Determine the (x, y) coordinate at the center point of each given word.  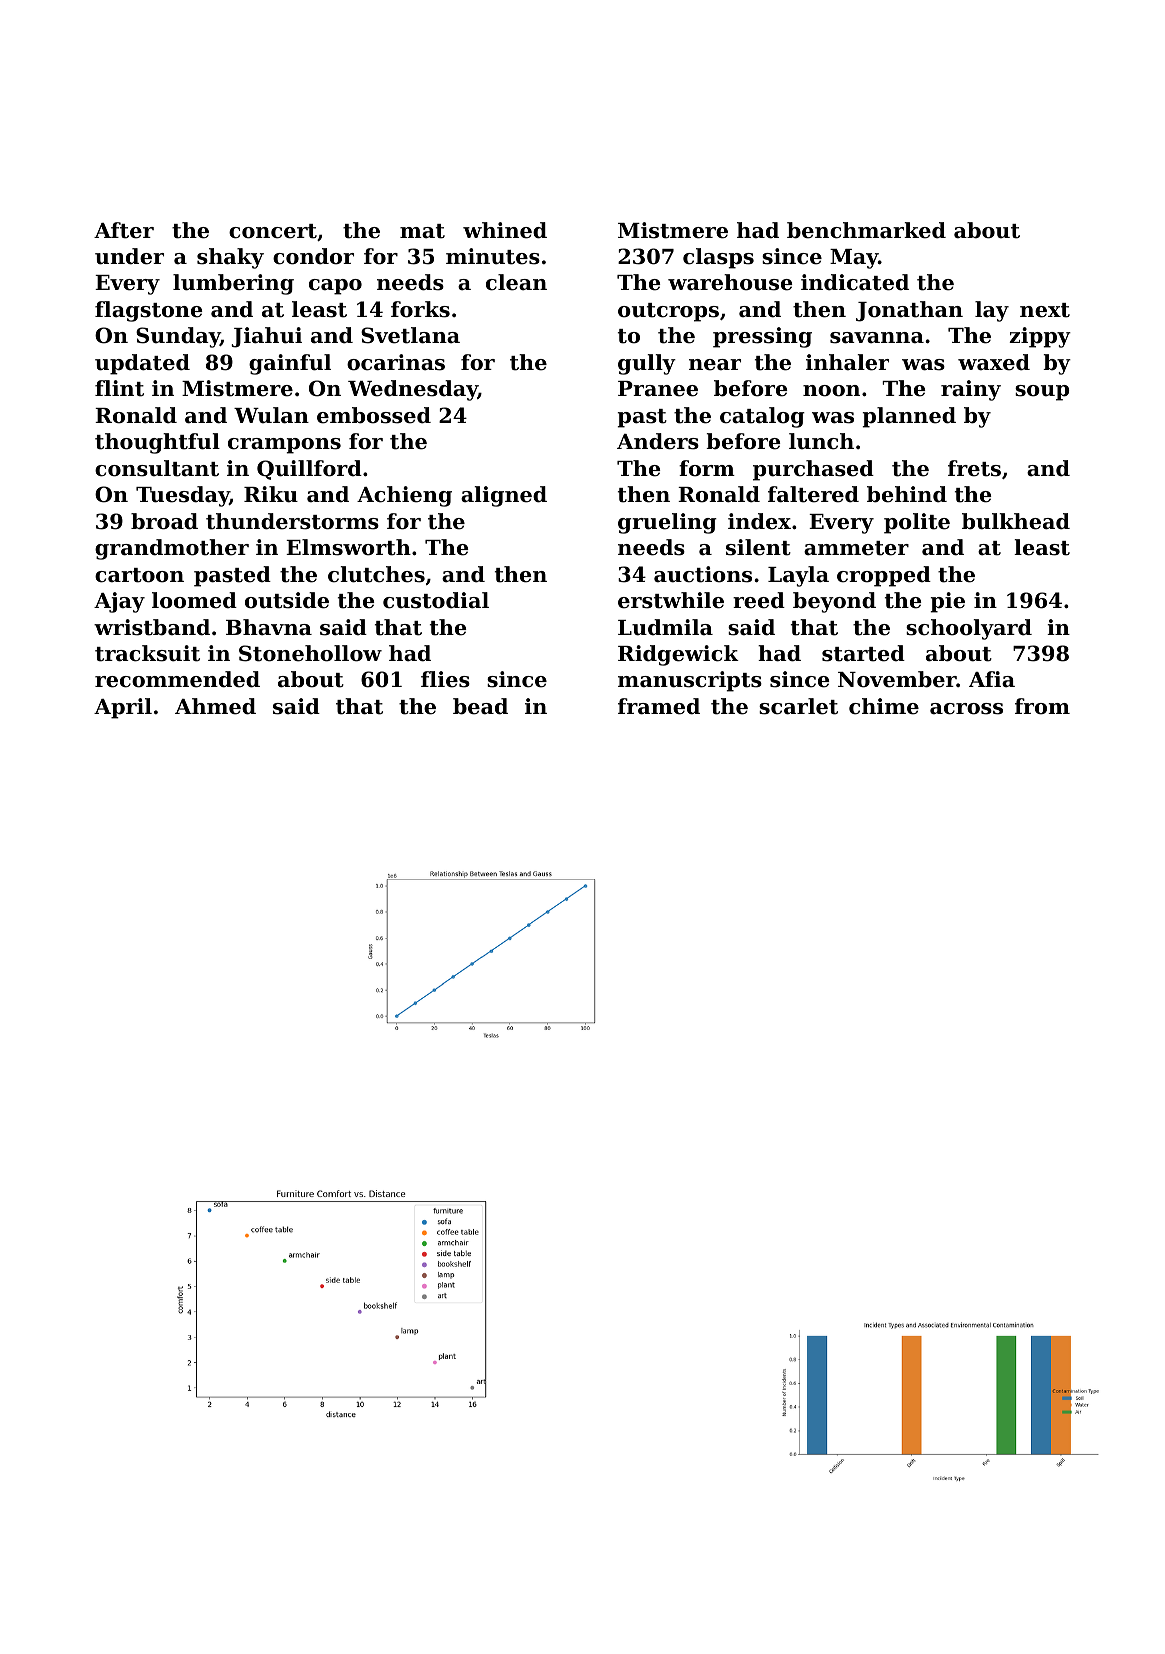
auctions (703, 574)
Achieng (404, 496)
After (124, 230)
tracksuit (147, 653)
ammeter (856, 548)
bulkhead (1016, 521)
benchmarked (866, 230)
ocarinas (396, 362)
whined (505, 230)
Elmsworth (348, 547)
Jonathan (909, 311)
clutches (376, 574)
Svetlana (410, 335)
